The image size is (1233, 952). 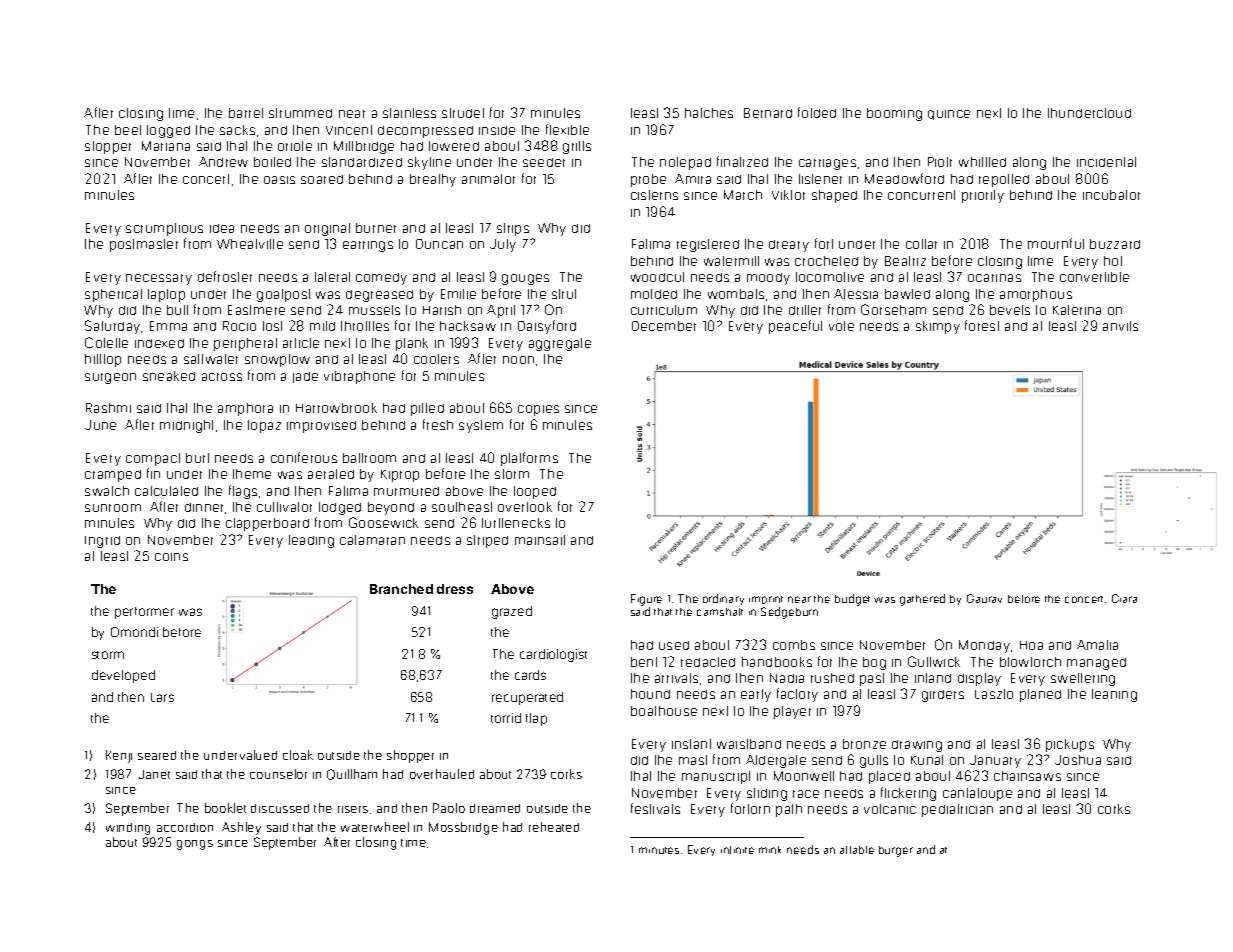 I want to click on leading, so click(x=311, y=541).
